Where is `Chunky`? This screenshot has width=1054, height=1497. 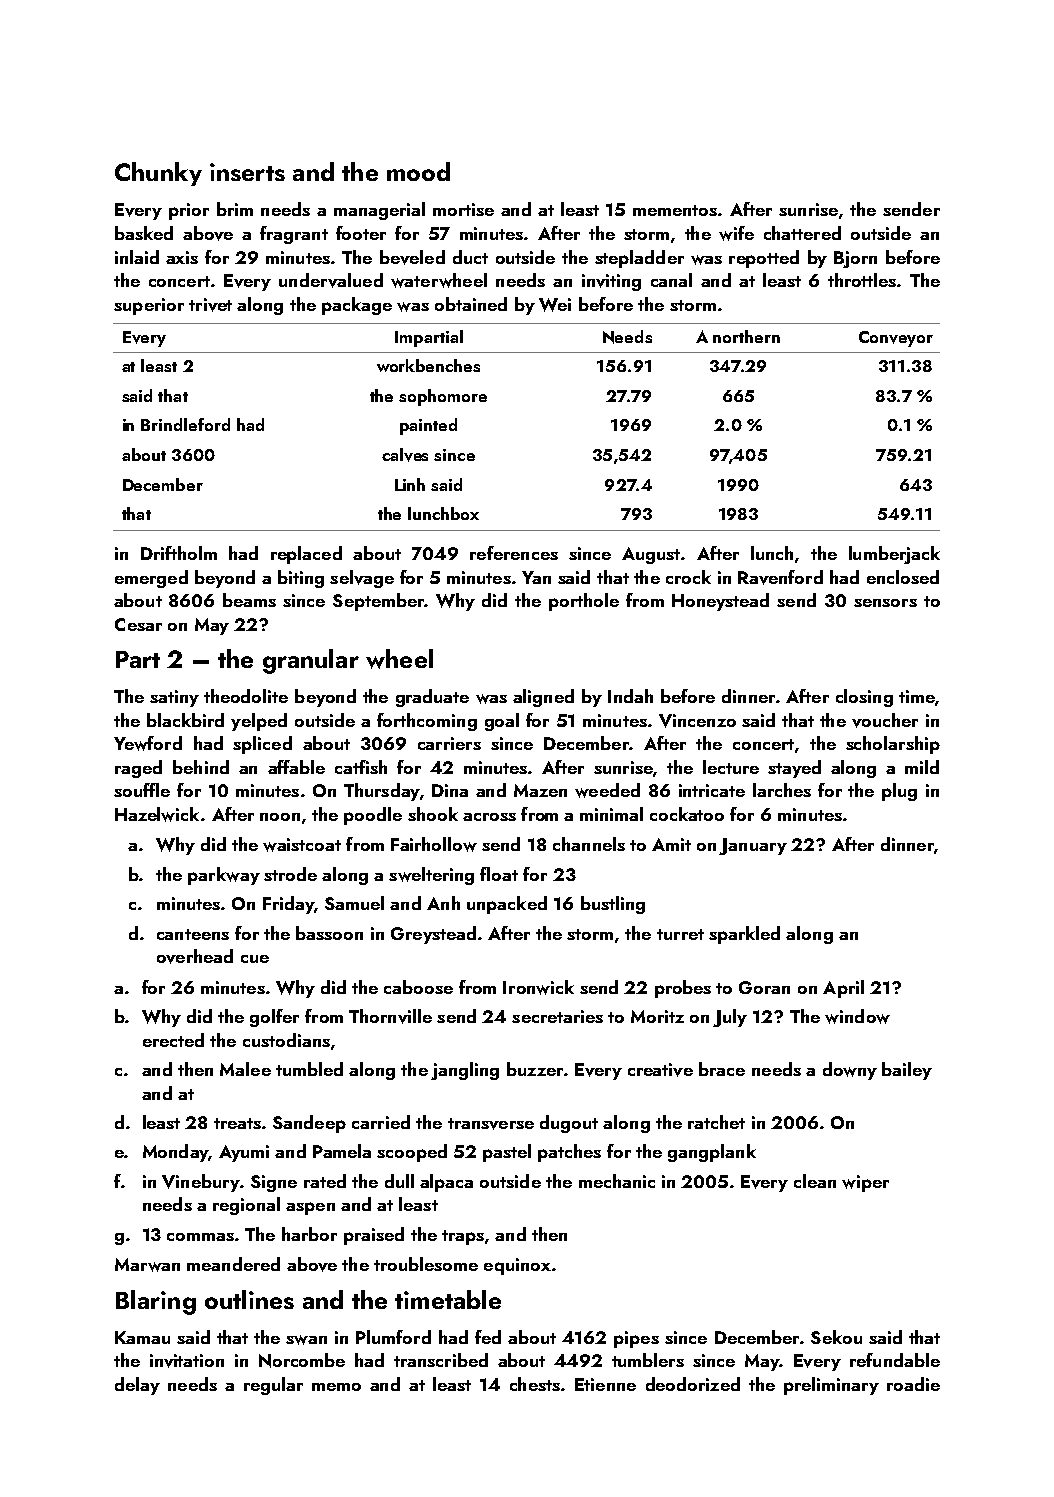 Chunky is located at coordinates (158, 174).
